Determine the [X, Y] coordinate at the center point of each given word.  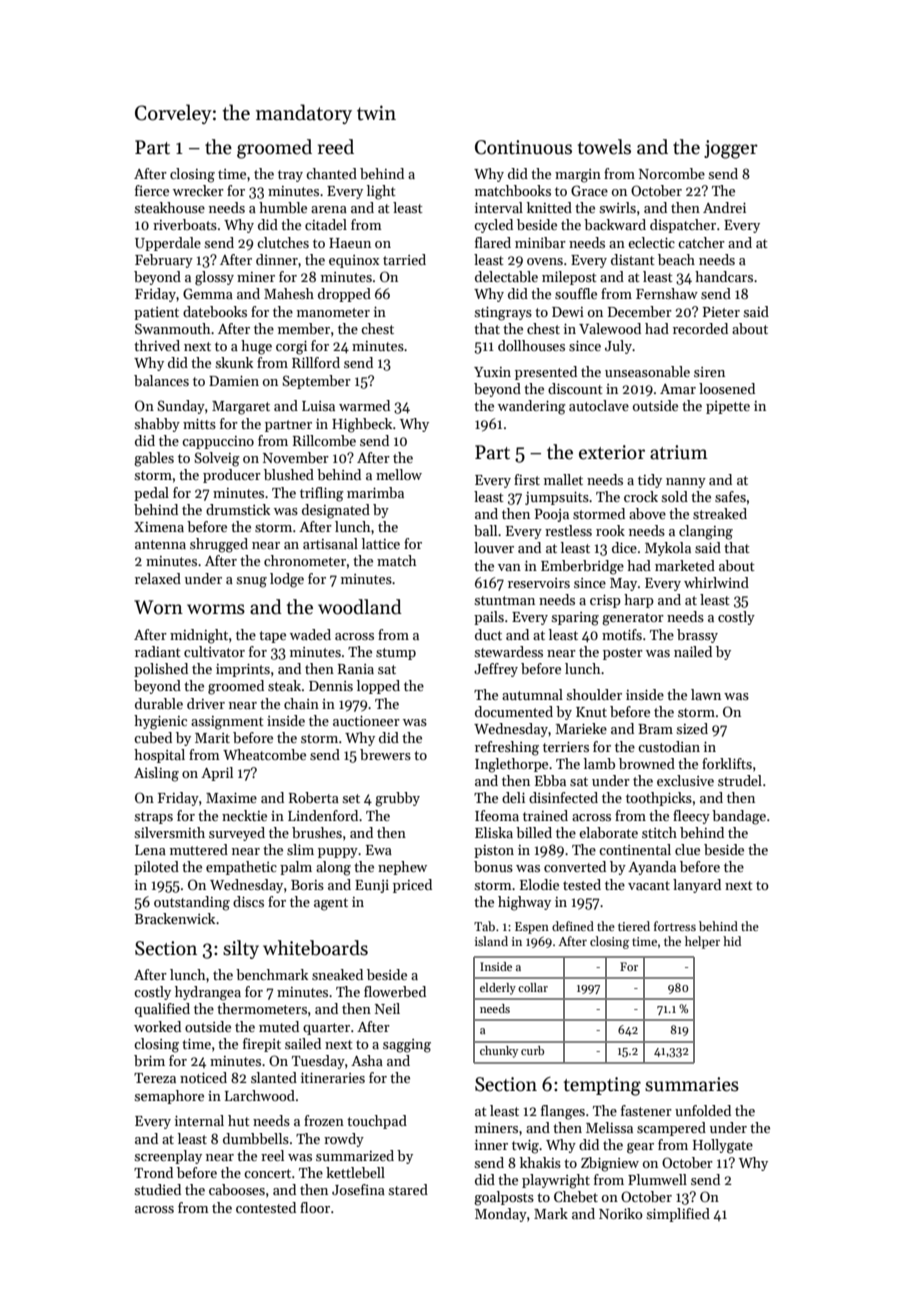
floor [315, 1207]
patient [156, 313]
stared [408, 1189]
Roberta [314, 797]
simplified [678, 1215]
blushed [289, 474]
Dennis [331, 686]
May [623, 584]
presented [546, 373]
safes [730, 496]
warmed [364, 405]
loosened [727, 388]
